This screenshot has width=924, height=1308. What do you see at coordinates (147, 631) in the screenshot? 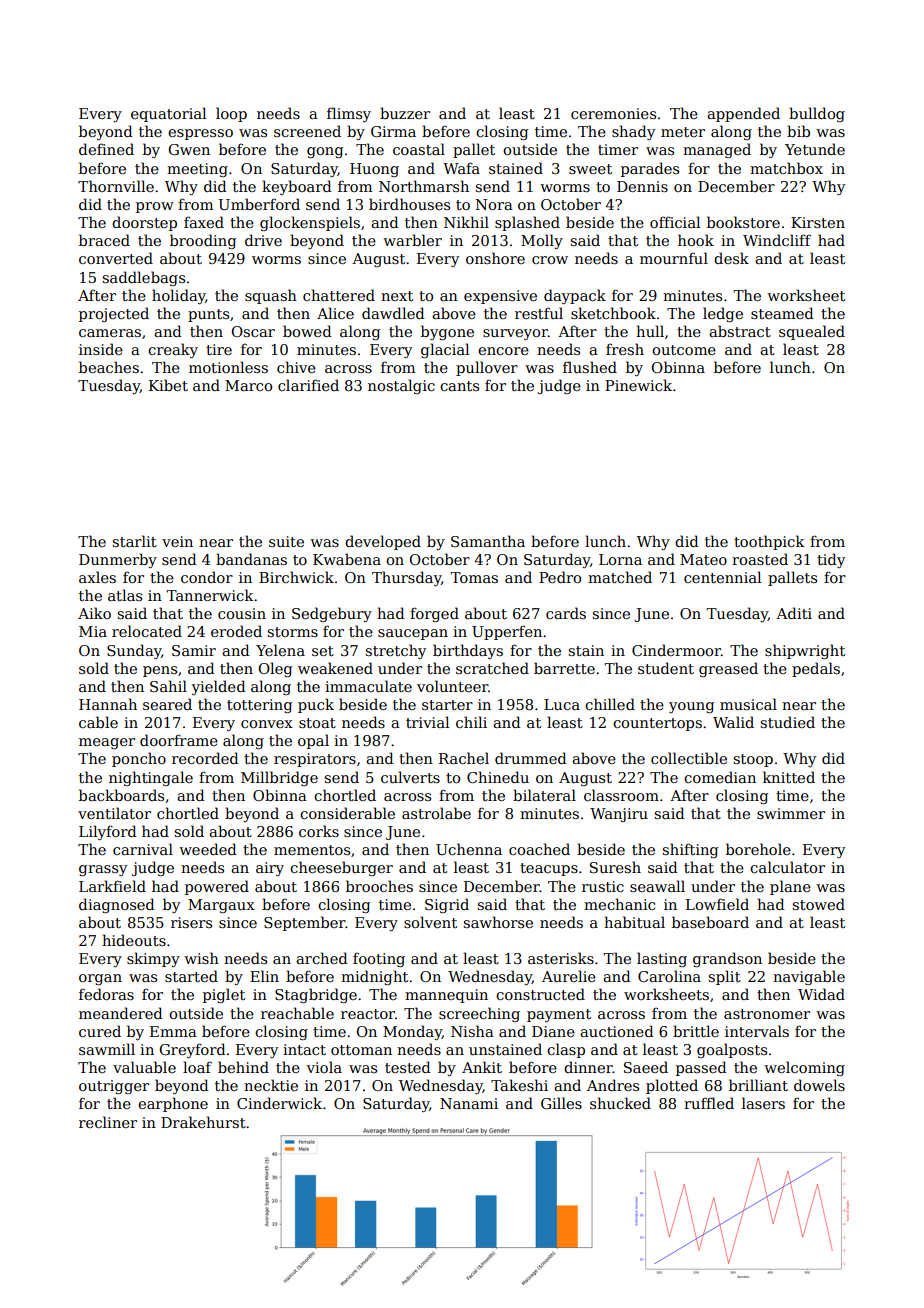
I see `relocated` at bounding box center [147, 631].
